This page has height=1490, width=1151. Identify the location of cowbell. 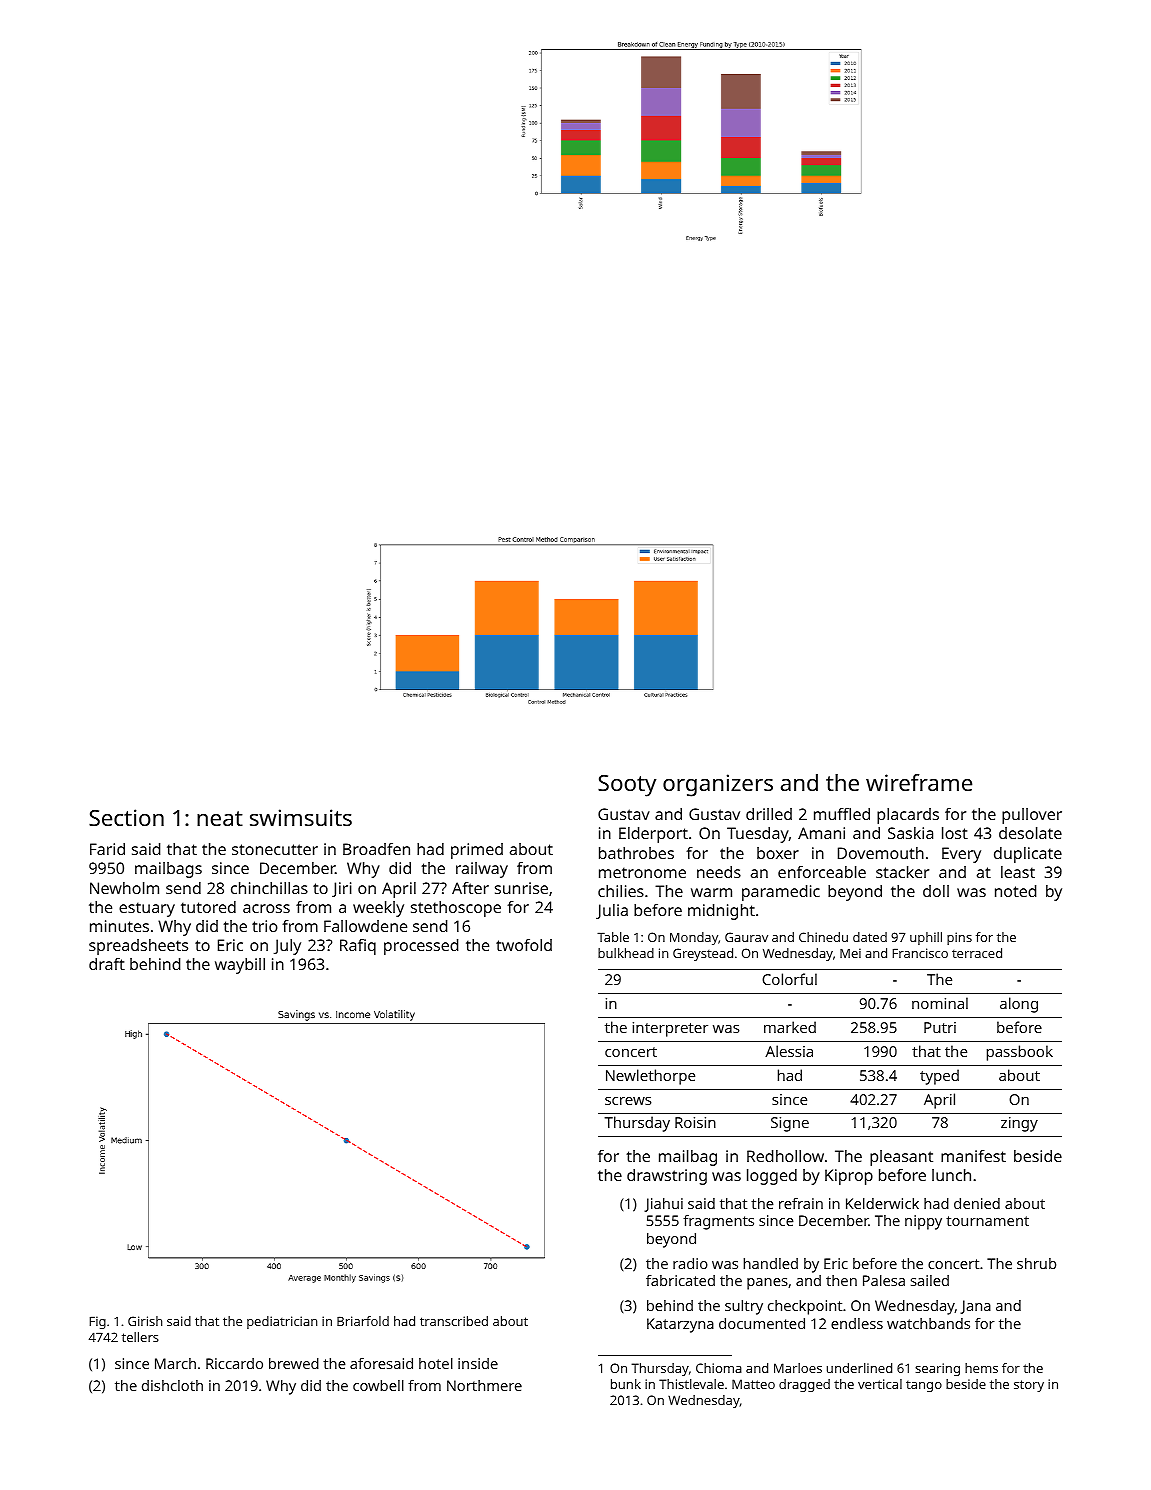
(378, 1385).
